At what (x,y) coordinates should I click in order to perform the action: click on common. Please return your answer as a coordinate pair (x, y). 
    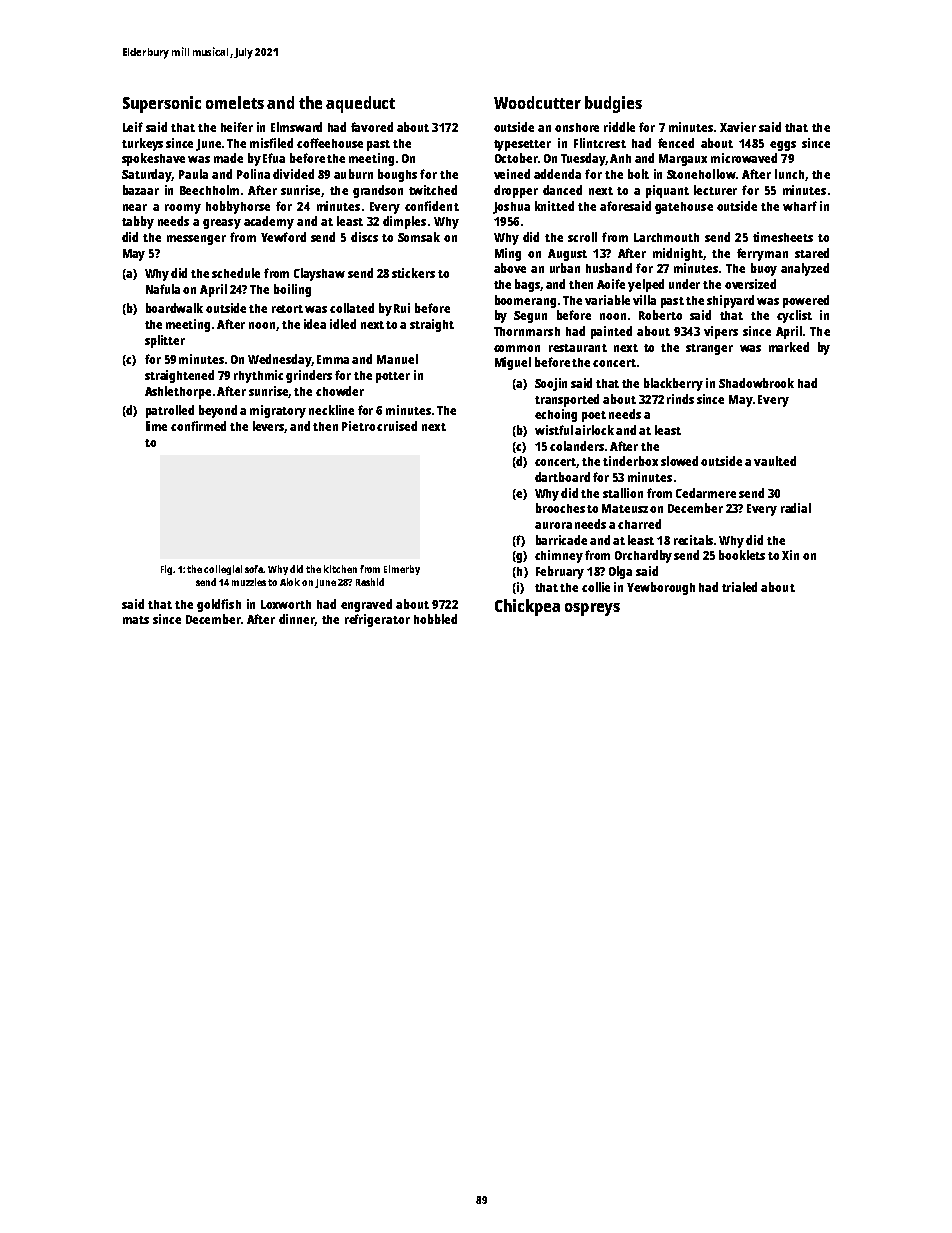
    Looking at the image, I should click on (517, 348).
